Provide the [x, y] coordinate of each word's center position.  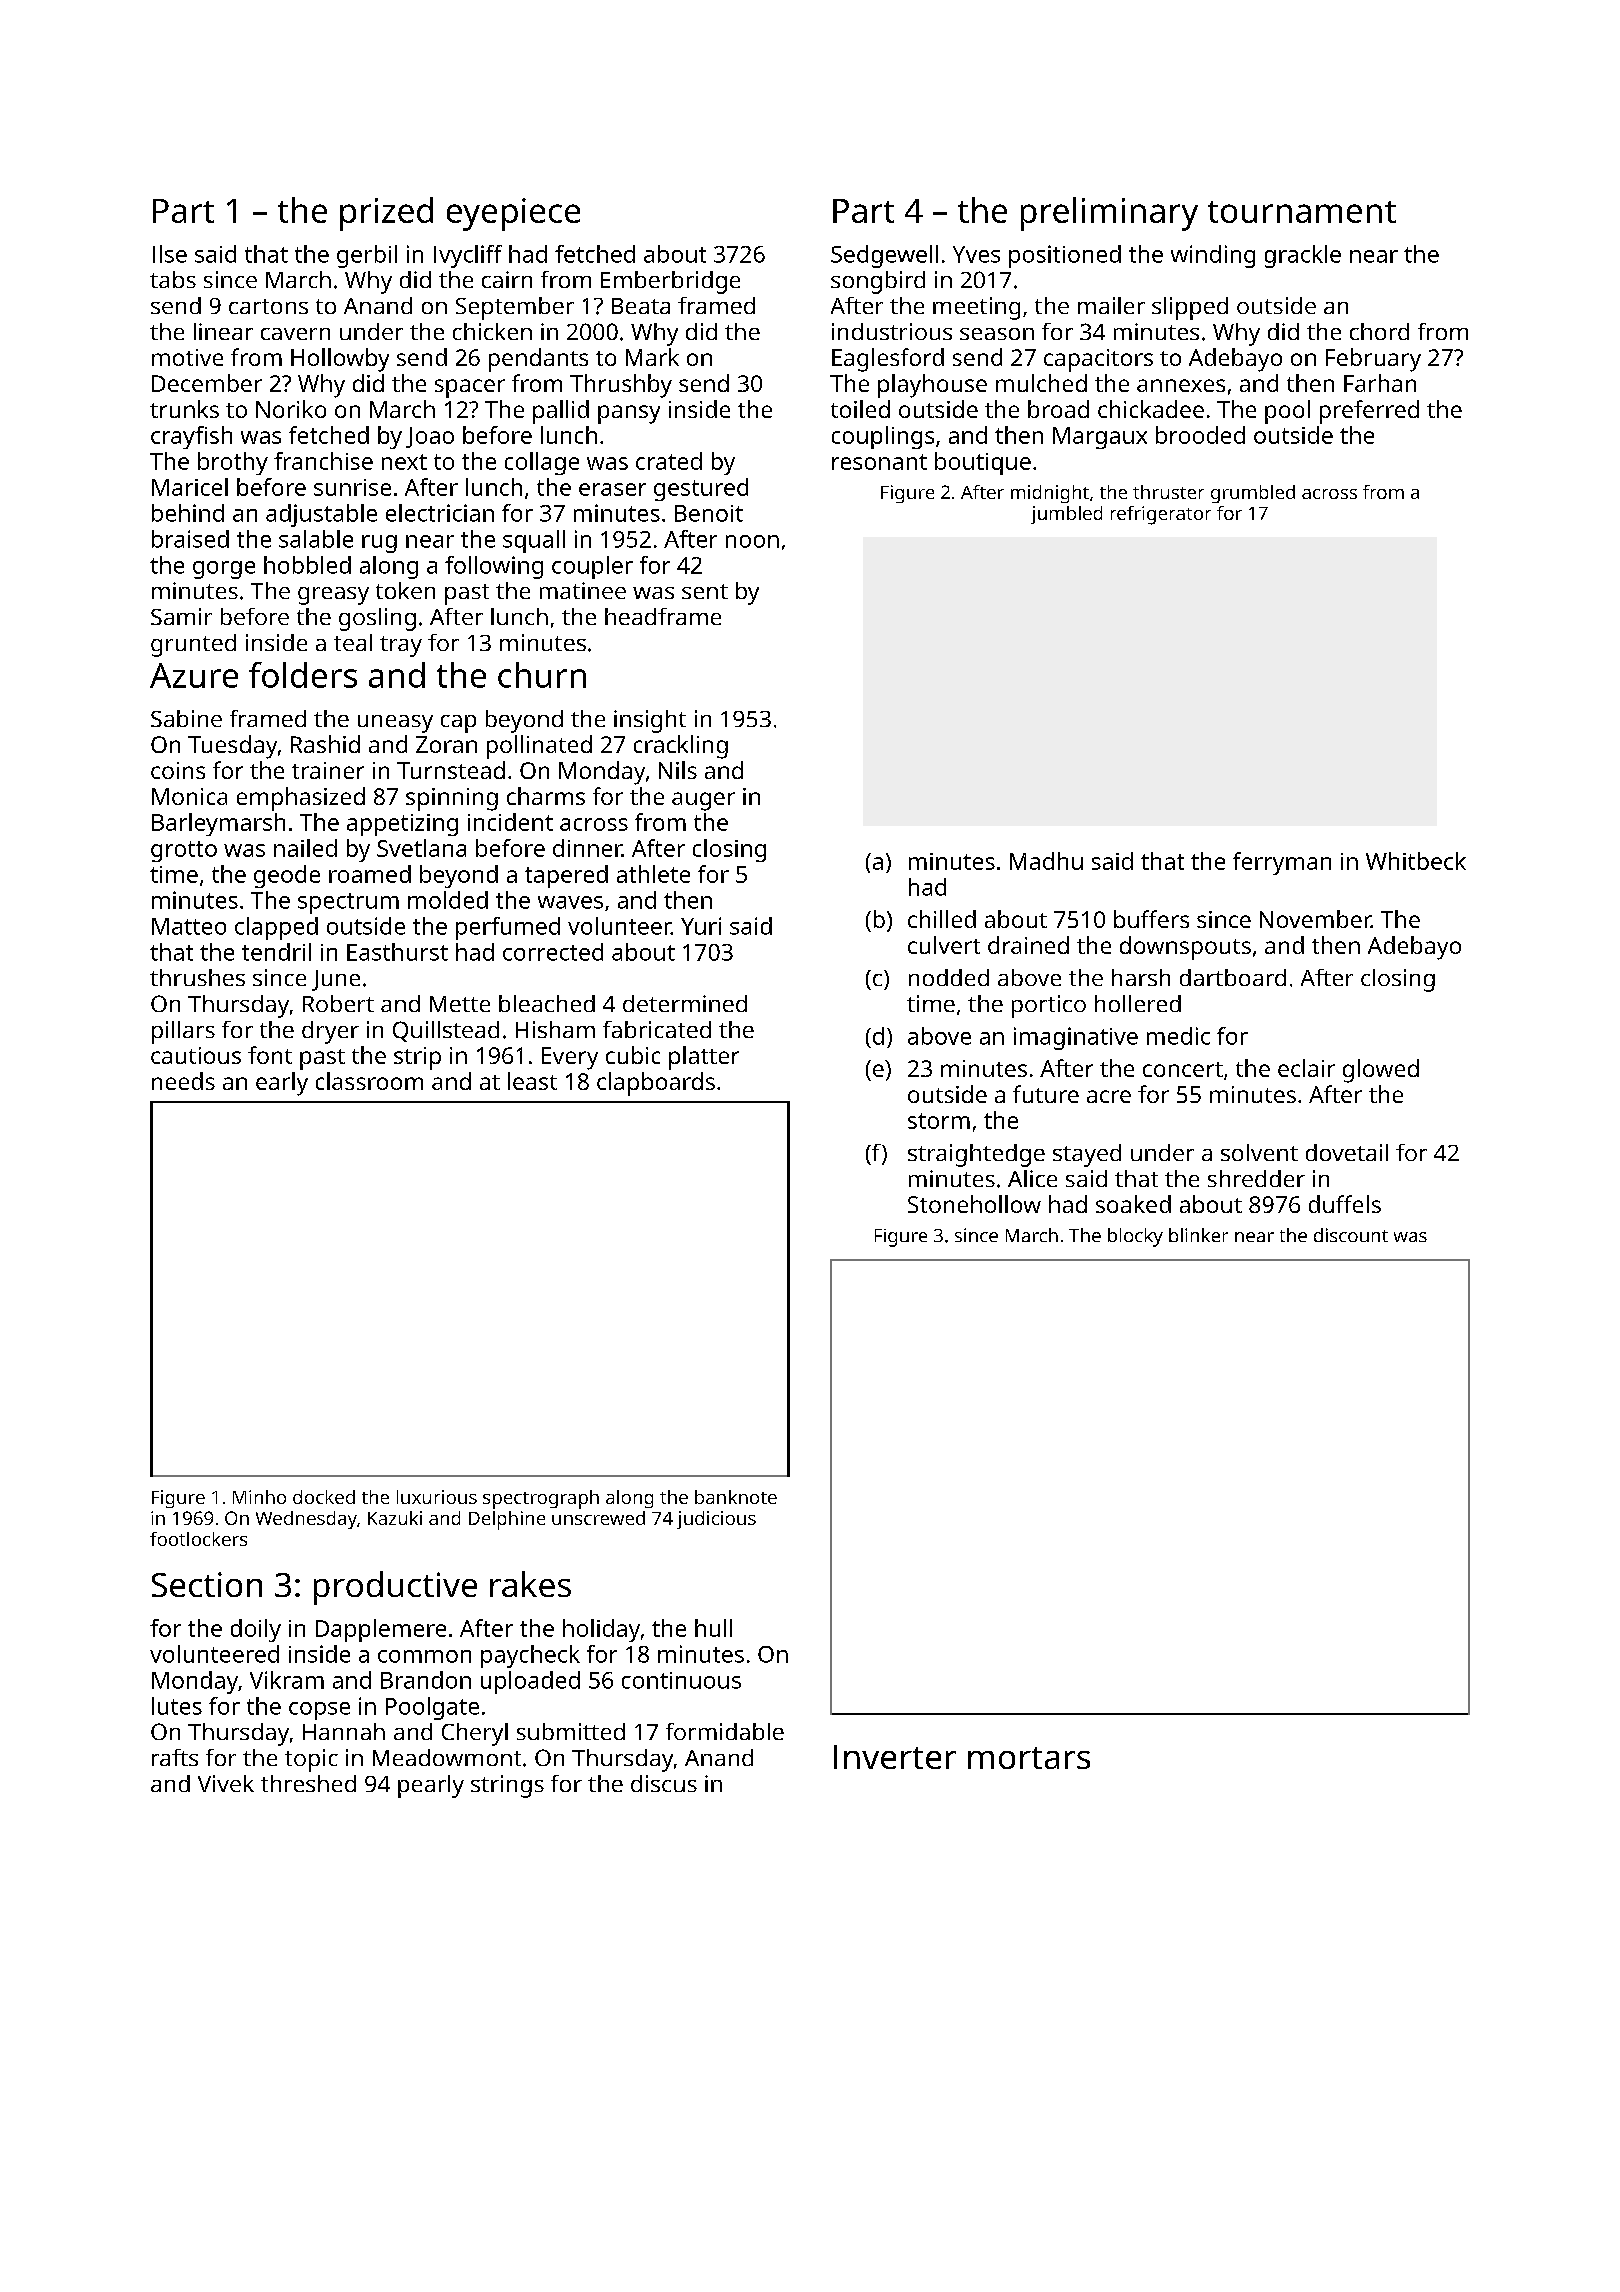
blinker [1198, 1235]
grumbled [1253, 494]
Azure [194, 675]
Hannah [344, 1731]
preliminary [1109, 214]
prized [386, 214]
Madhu [1046, 861]
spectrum [348, 903]
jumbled [1066, 515]
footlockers [198, 1539]
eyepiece [513, 214]
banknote [736, 1497]
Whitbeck [1416, 861]
